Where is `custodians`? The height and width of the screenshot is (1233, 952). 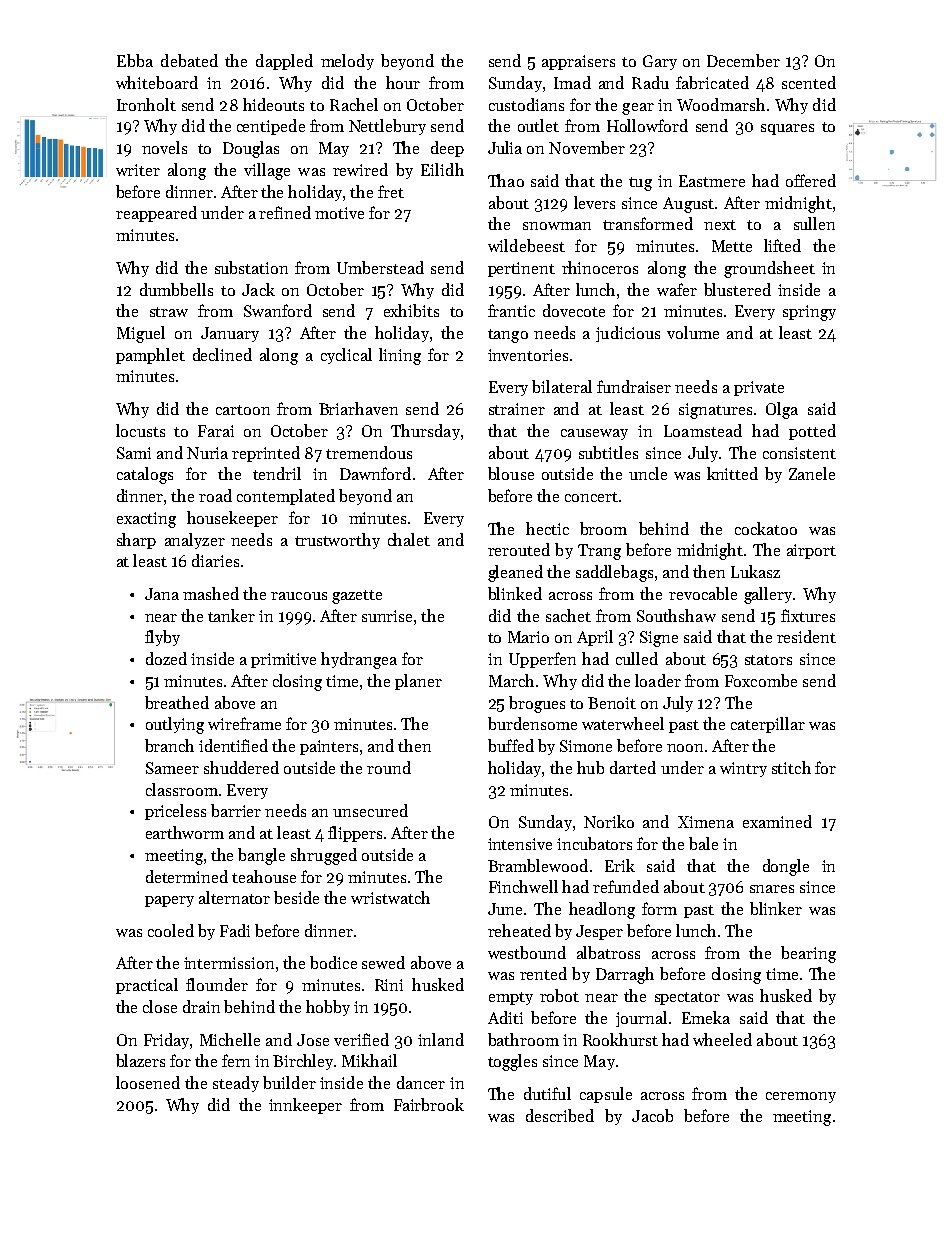
custodians is located at coordinates (526, 104).
